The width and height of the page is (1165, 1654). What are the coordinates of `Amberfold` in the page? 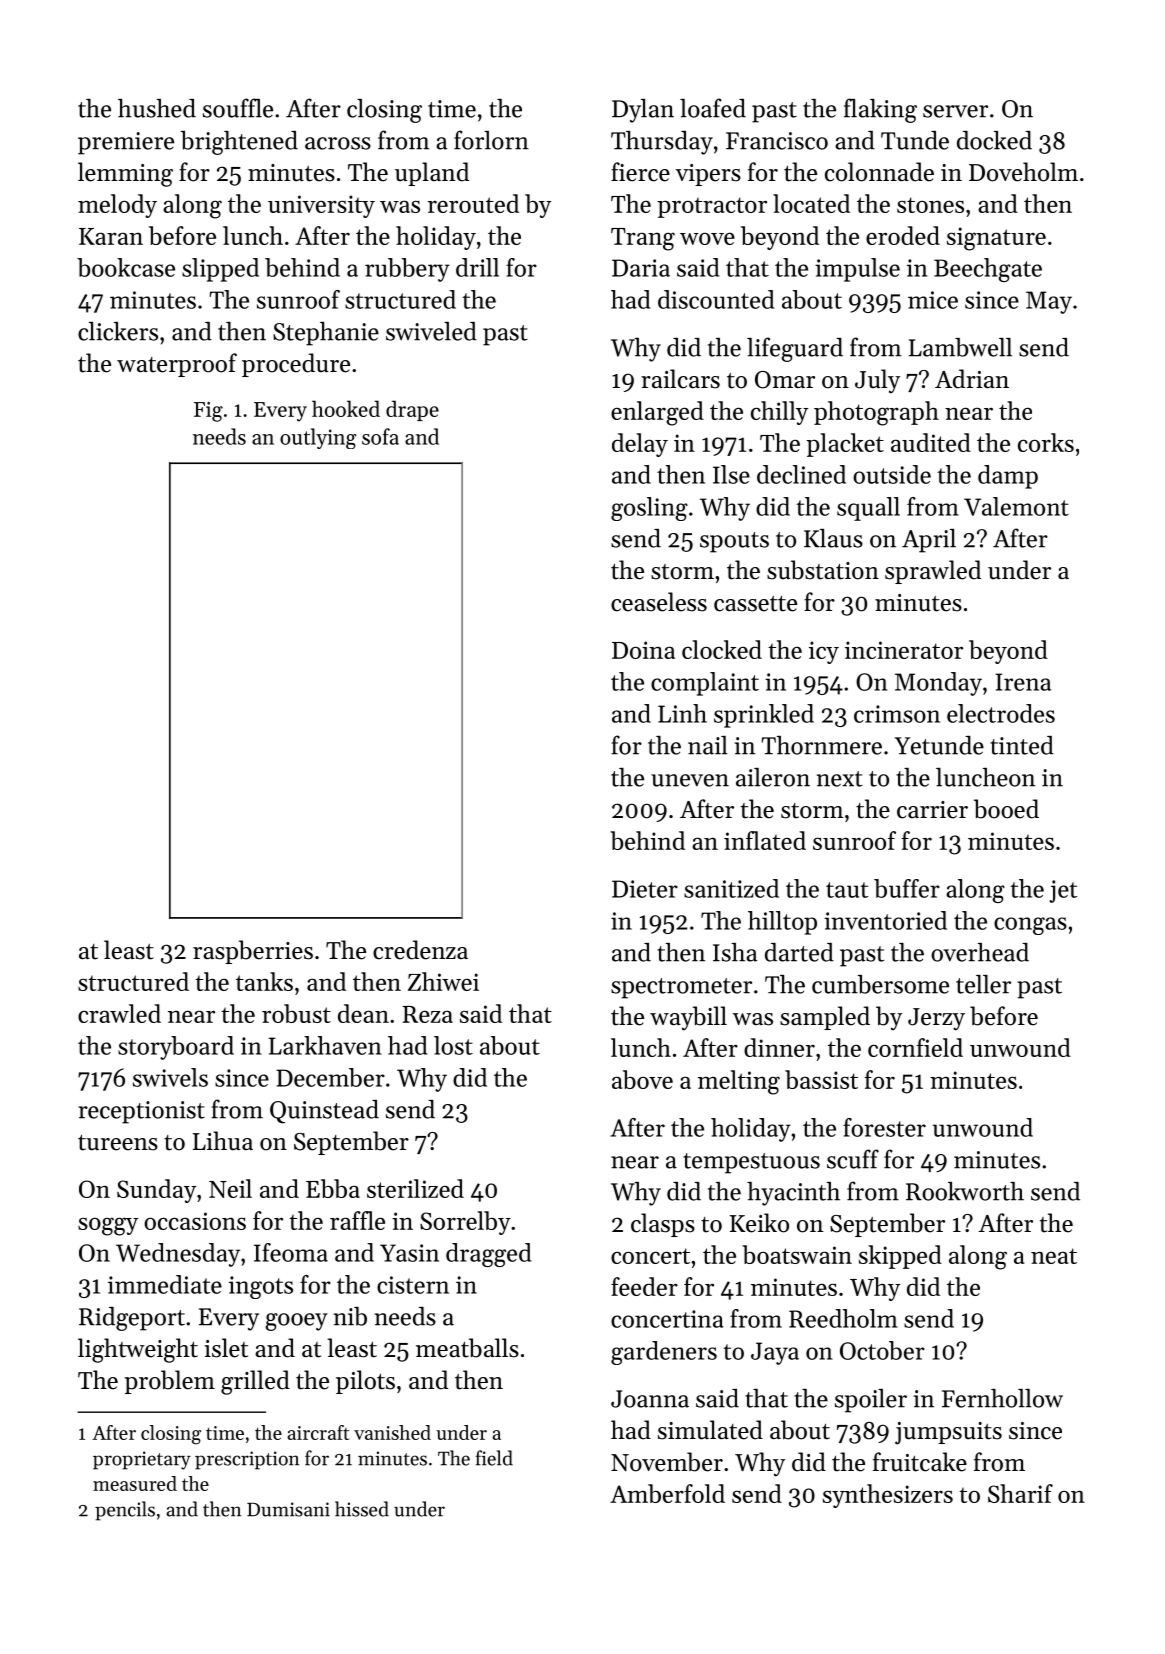 It's located at (667, 1493).
